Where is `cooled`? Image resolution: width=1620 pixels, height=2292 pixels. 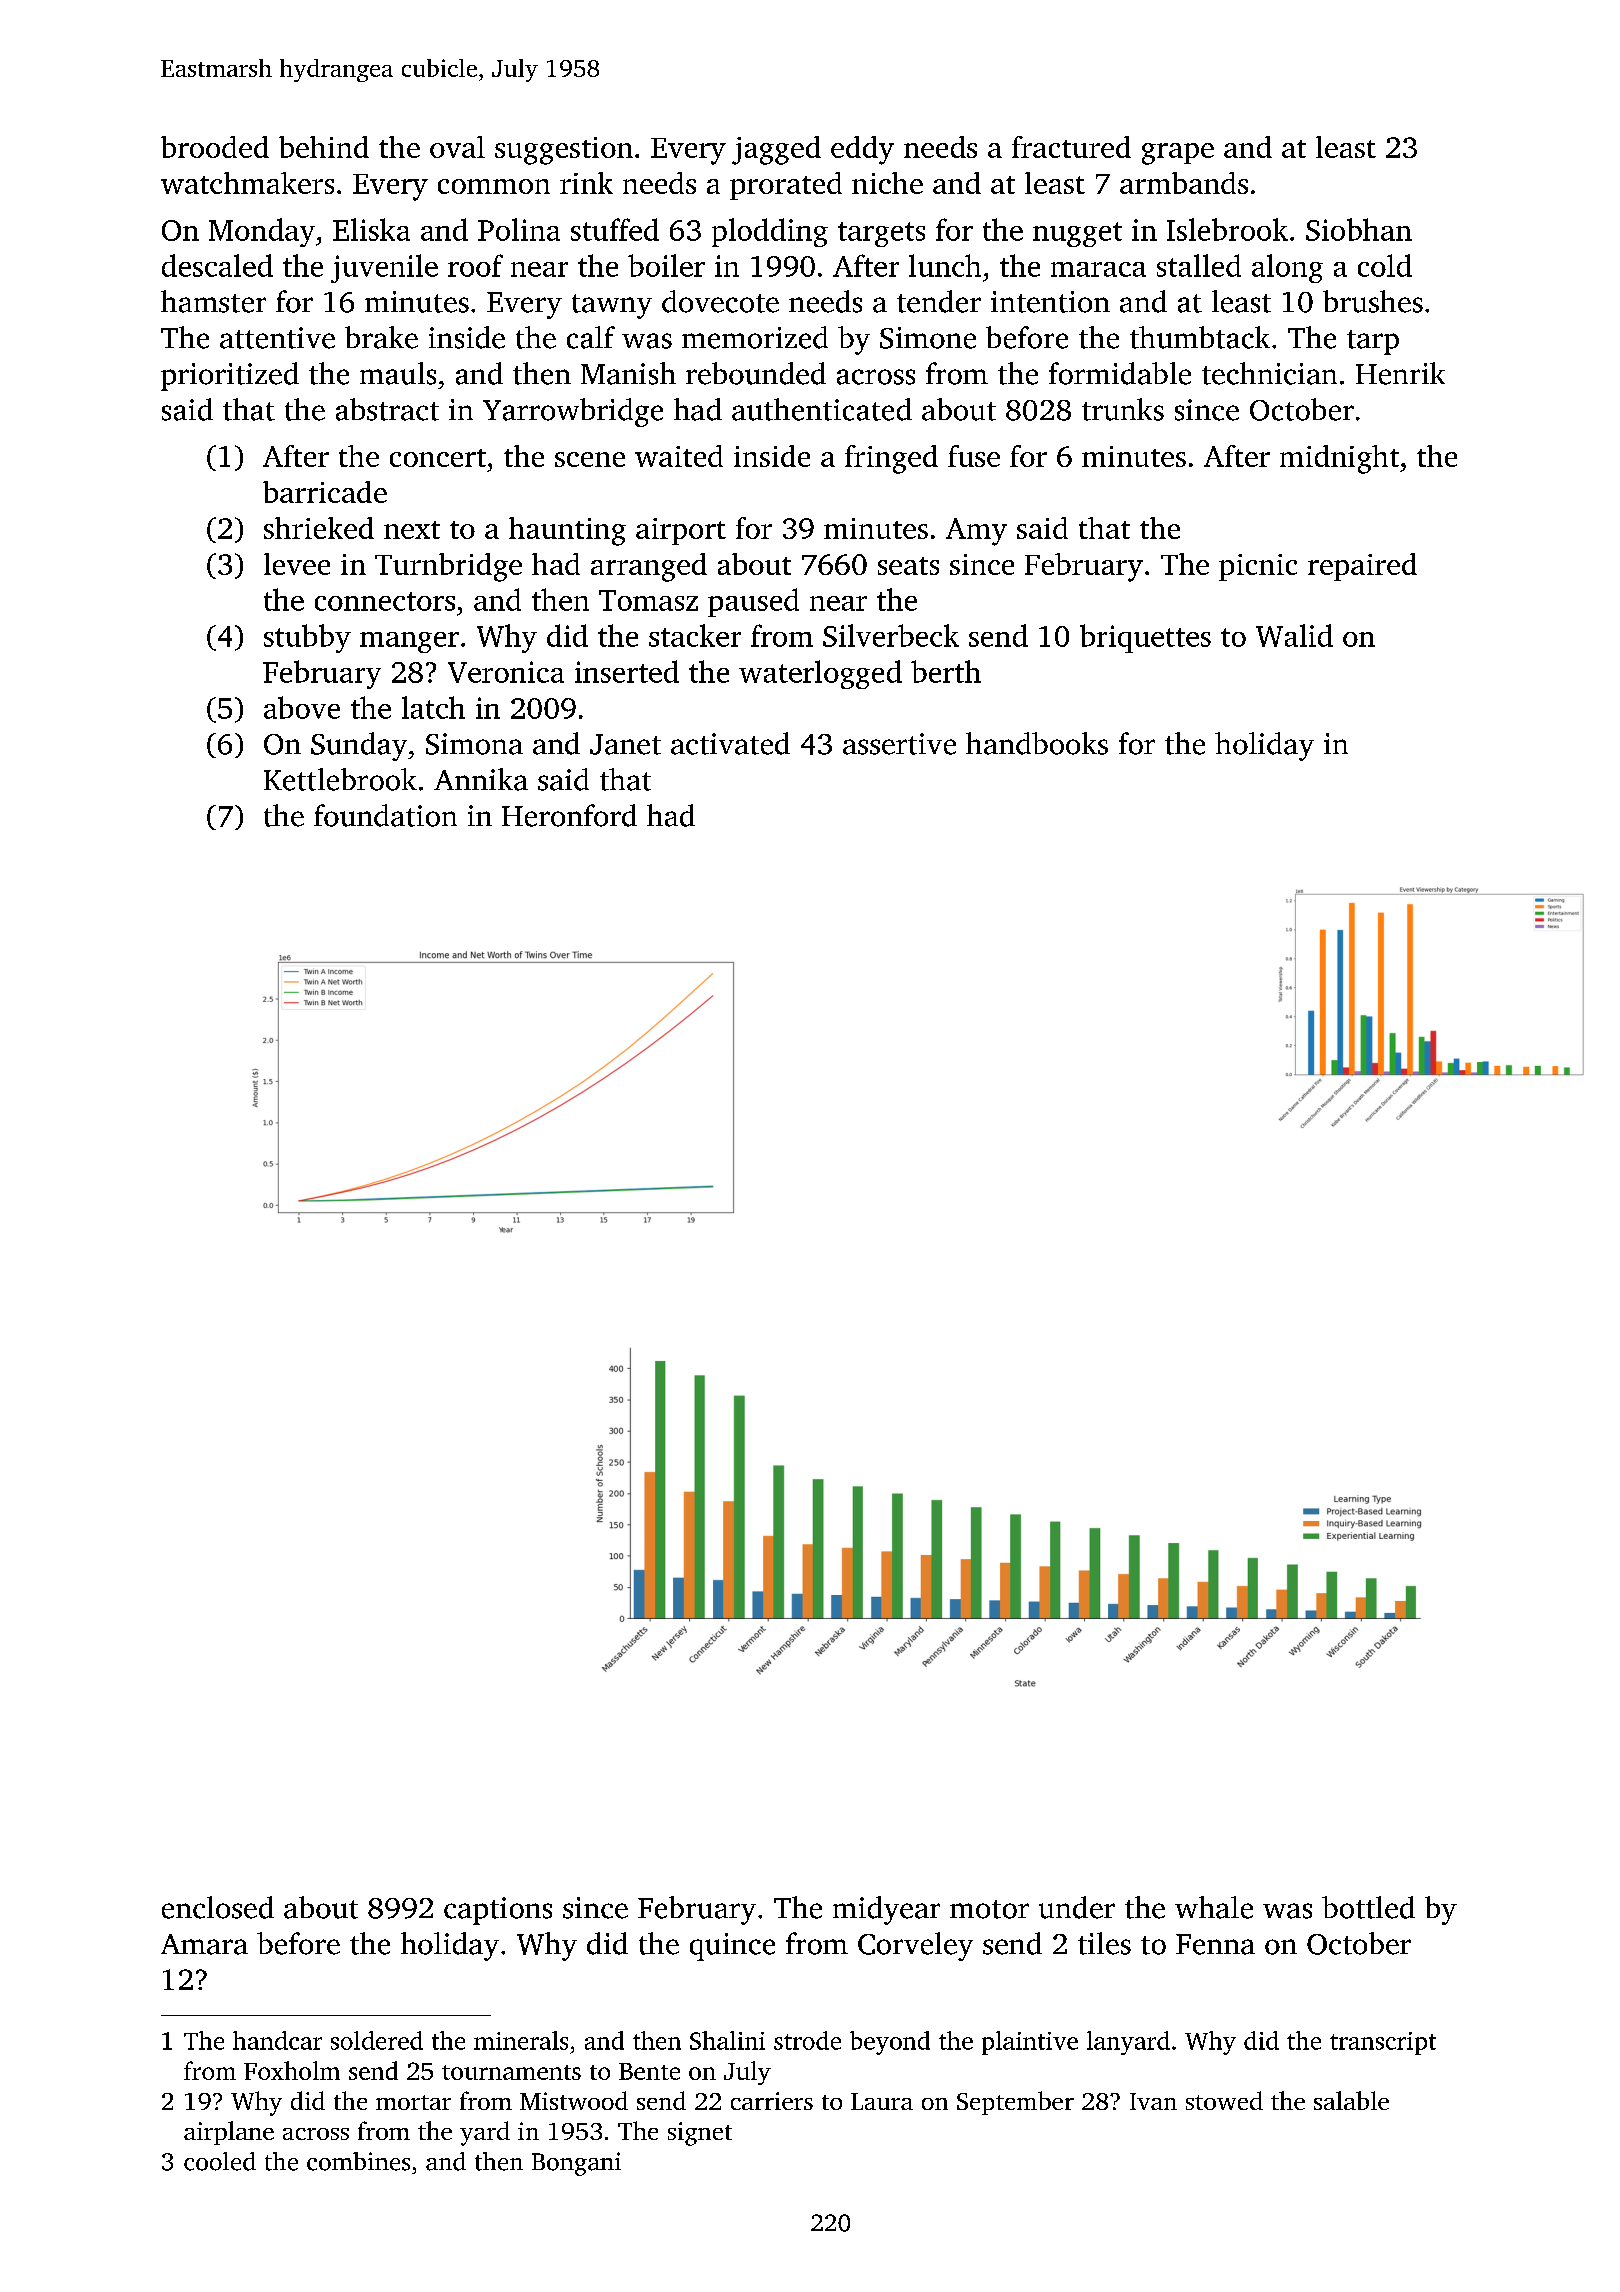 cooled is located at coordinates (220, 2161).
